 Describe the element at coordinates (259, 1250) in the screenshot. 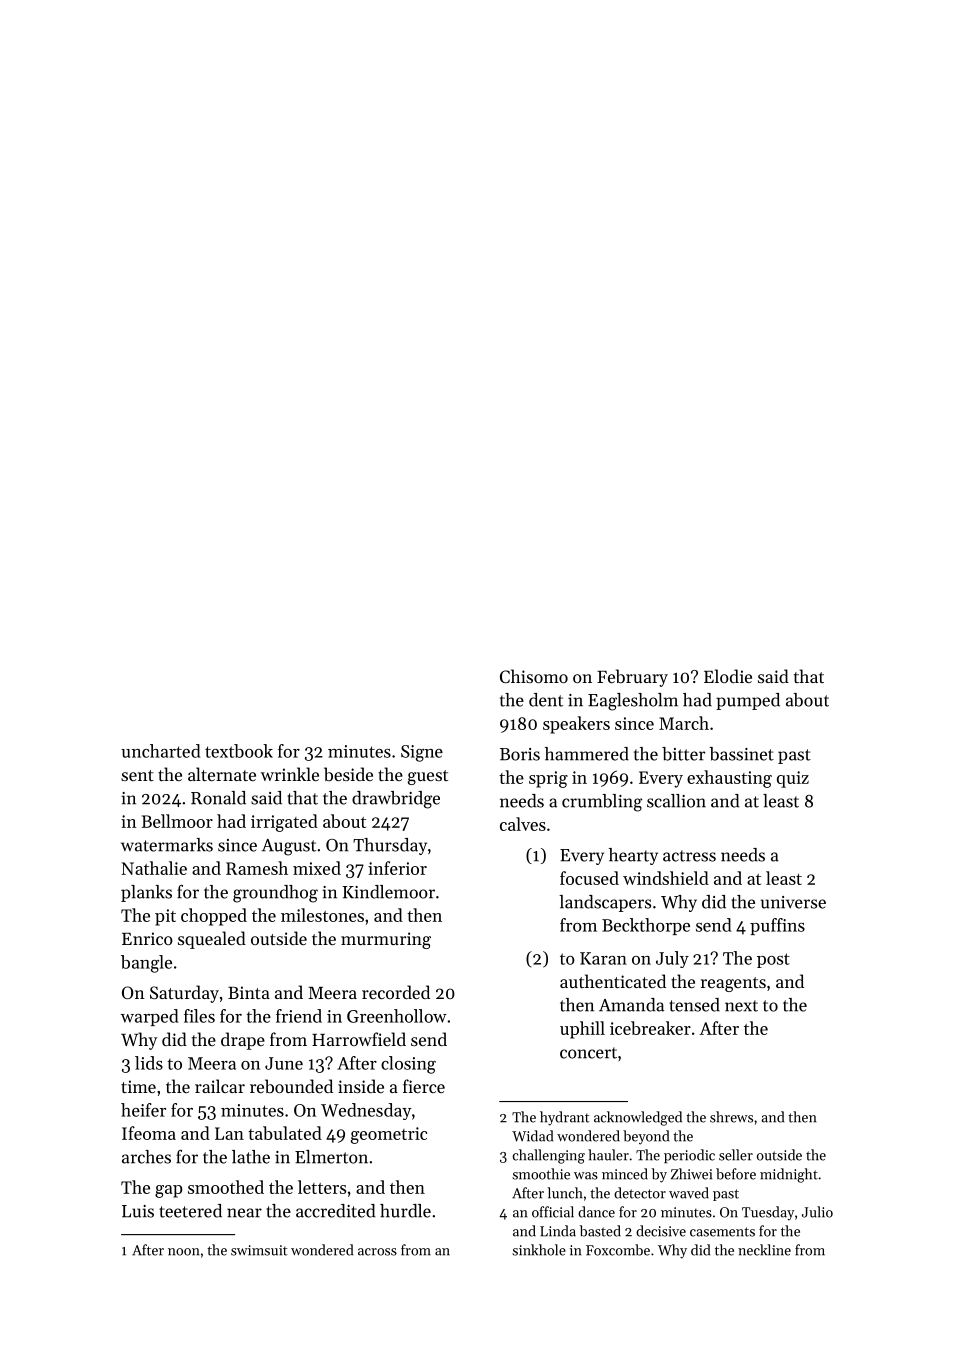

I see `swimsuit` at that location.
